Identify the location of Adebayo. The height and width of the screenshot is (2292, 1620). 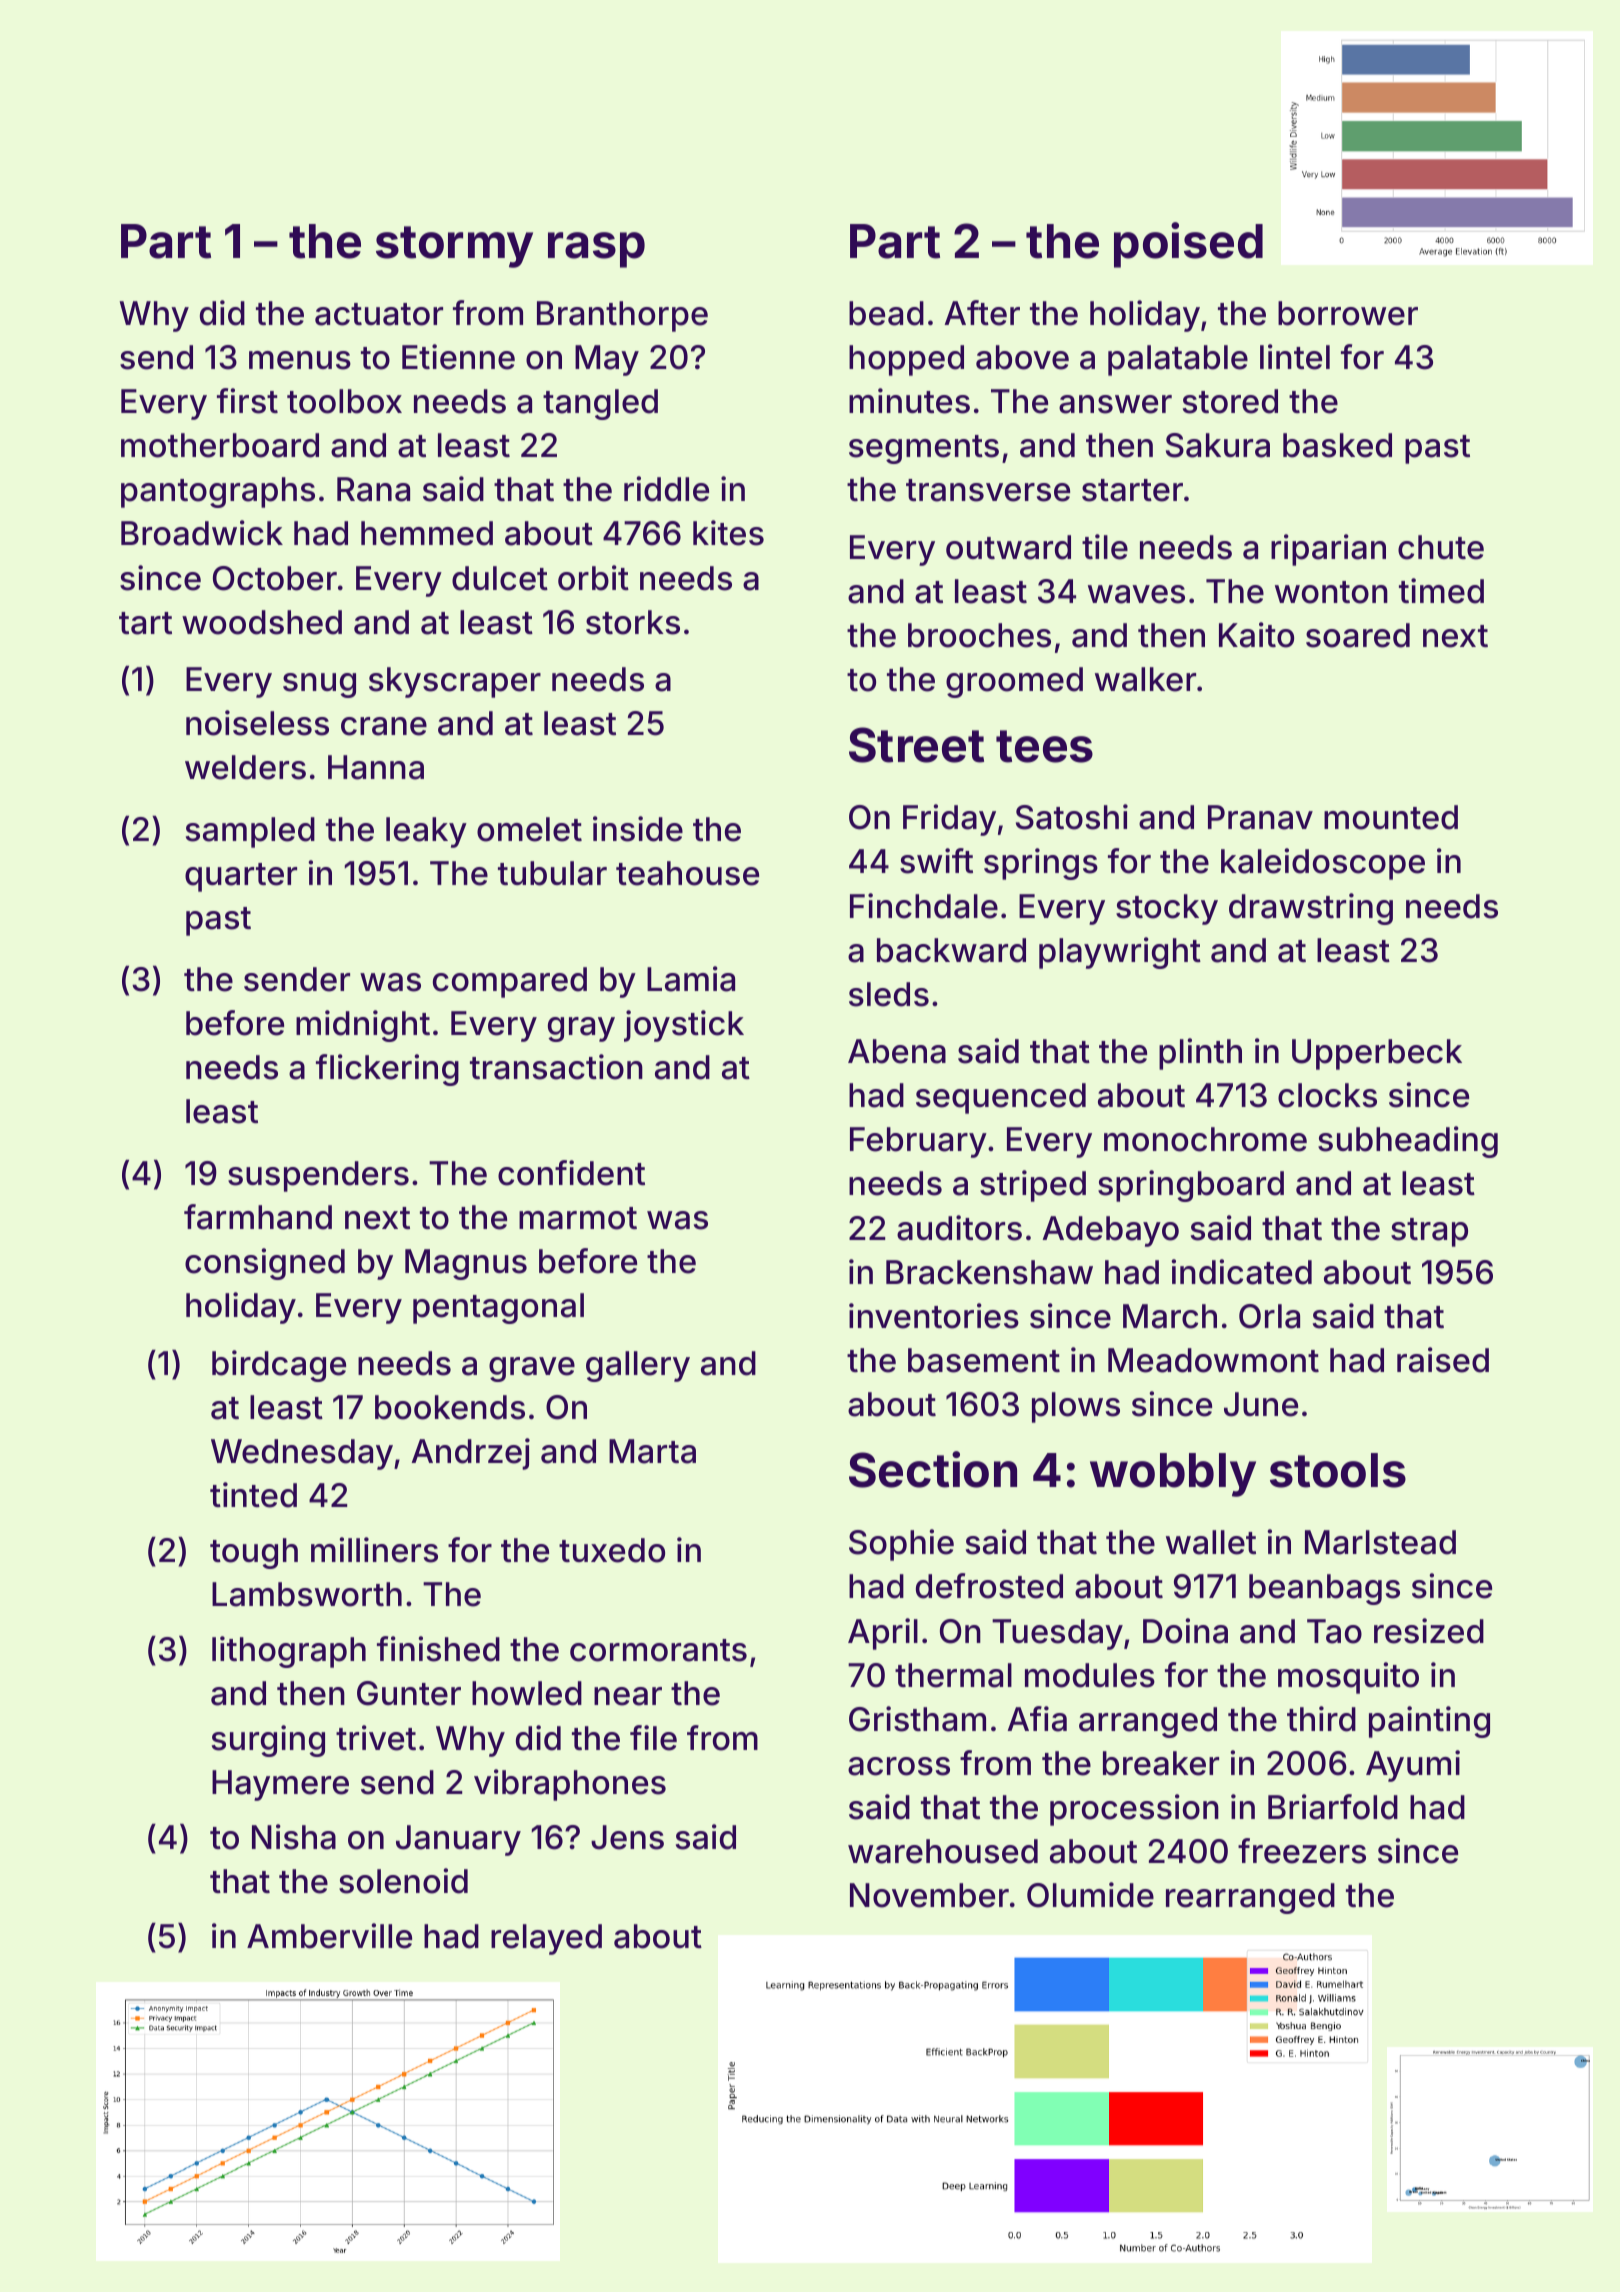
(1110, 1231).
